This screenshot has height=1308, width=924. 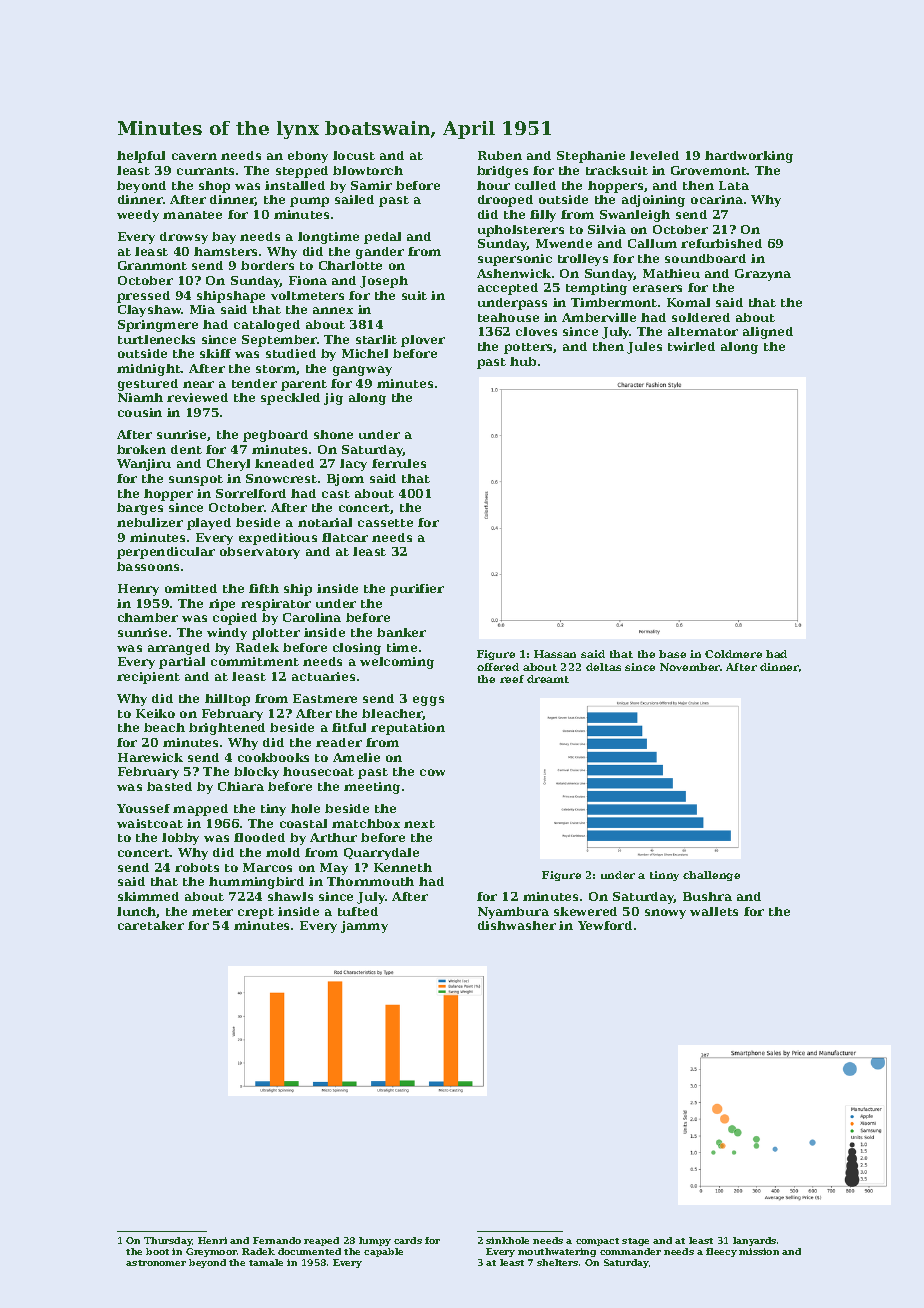 What do you see at coordinates (654, 155) in the screenshot?
I see `leveled` at bounding box center [654, 155].
